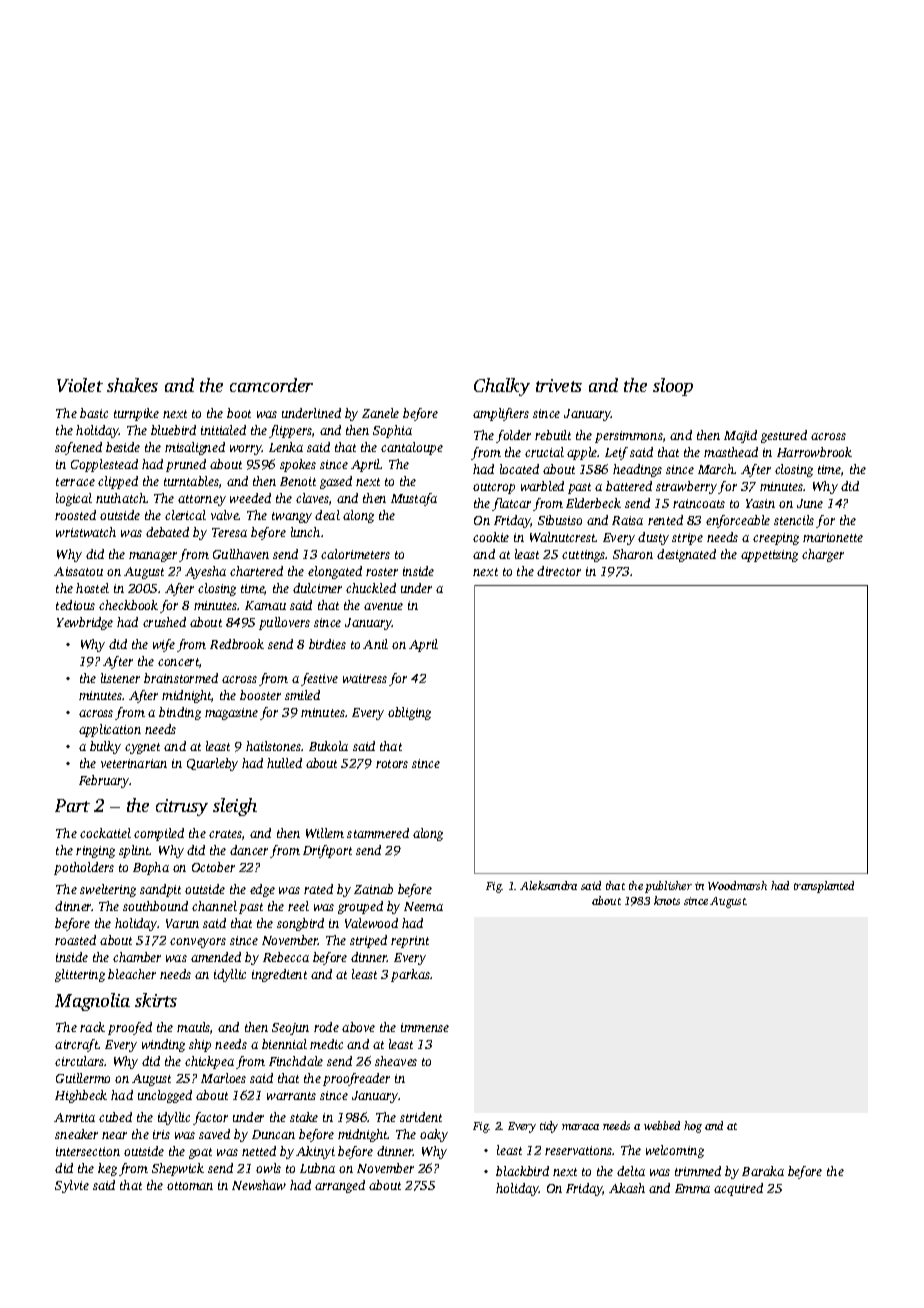 The width and height of the image is (924, 1308). What do you see at coordinates (548, 885) in the image?
I see `Aleksandra` at bounding box center [548, 885].
